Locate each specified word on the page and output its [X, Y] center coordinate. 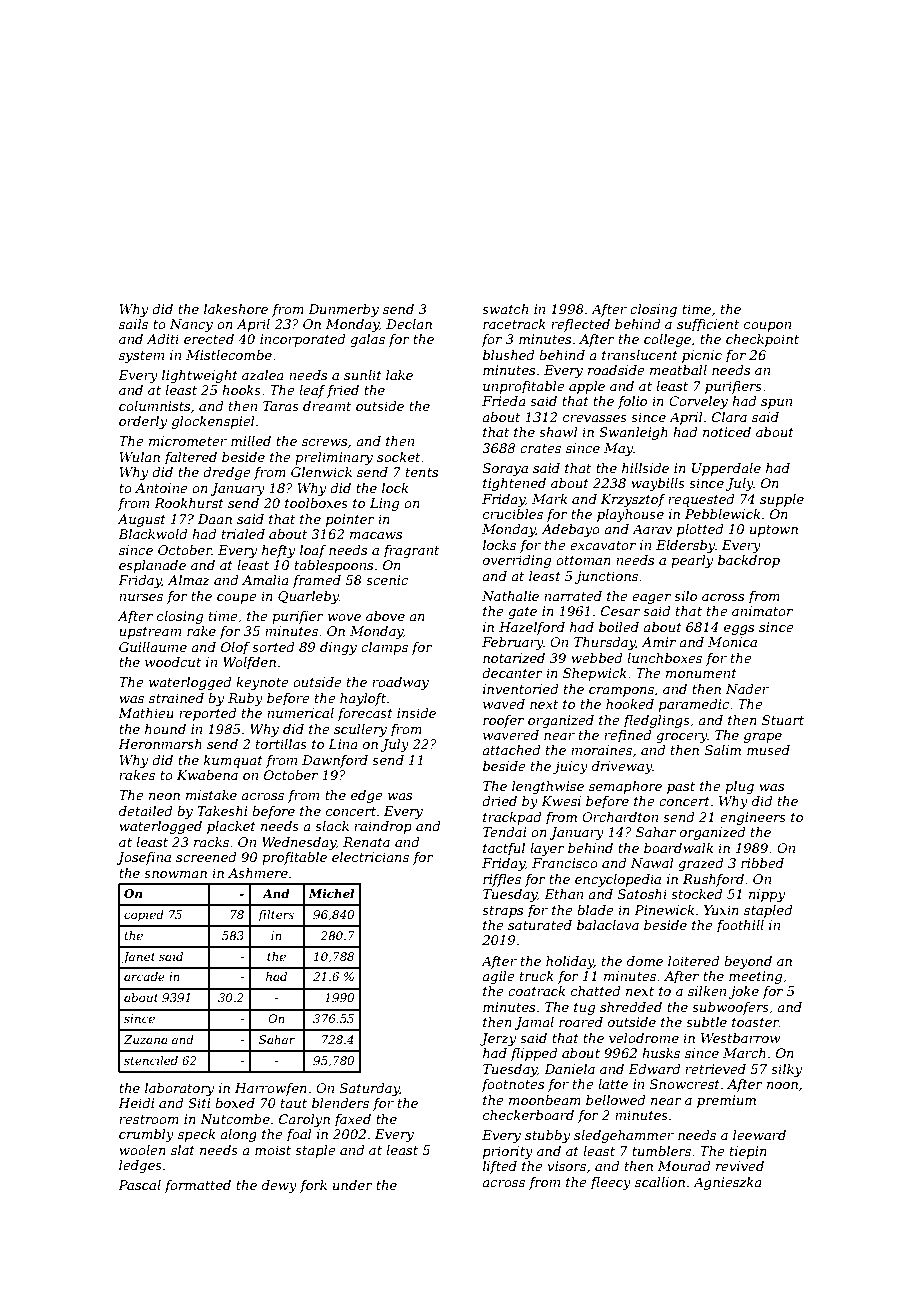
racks [211, 842]
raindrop [383, 827]
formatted [197, 1186]
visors [566, 1166]
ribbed [762, 863]
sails [133, 324]
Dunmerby [343, 310]
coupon [767, 327]
